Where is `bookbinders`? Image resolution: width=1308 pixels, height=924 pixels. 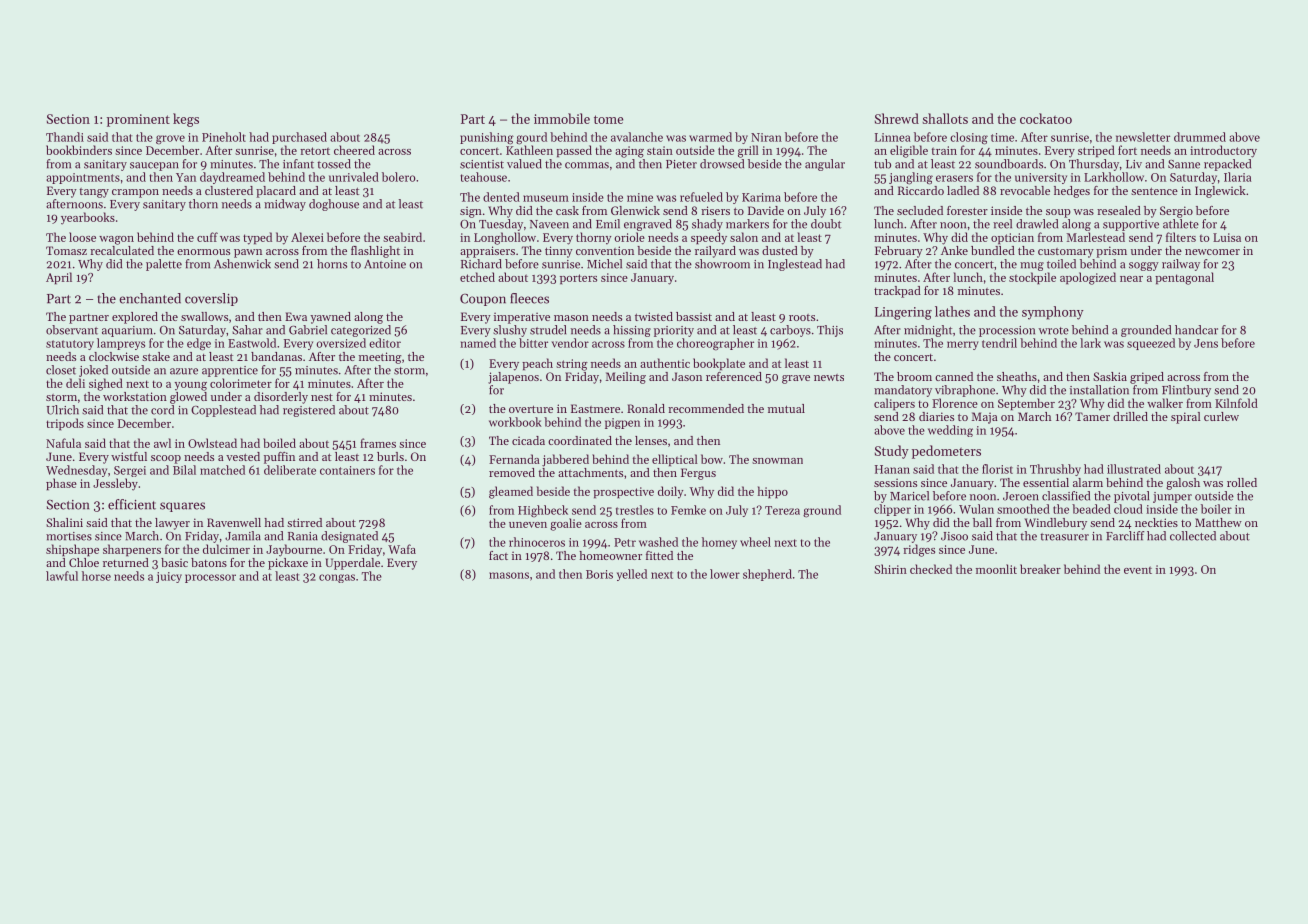 bookbinders is located at coordinates (79, 150).
